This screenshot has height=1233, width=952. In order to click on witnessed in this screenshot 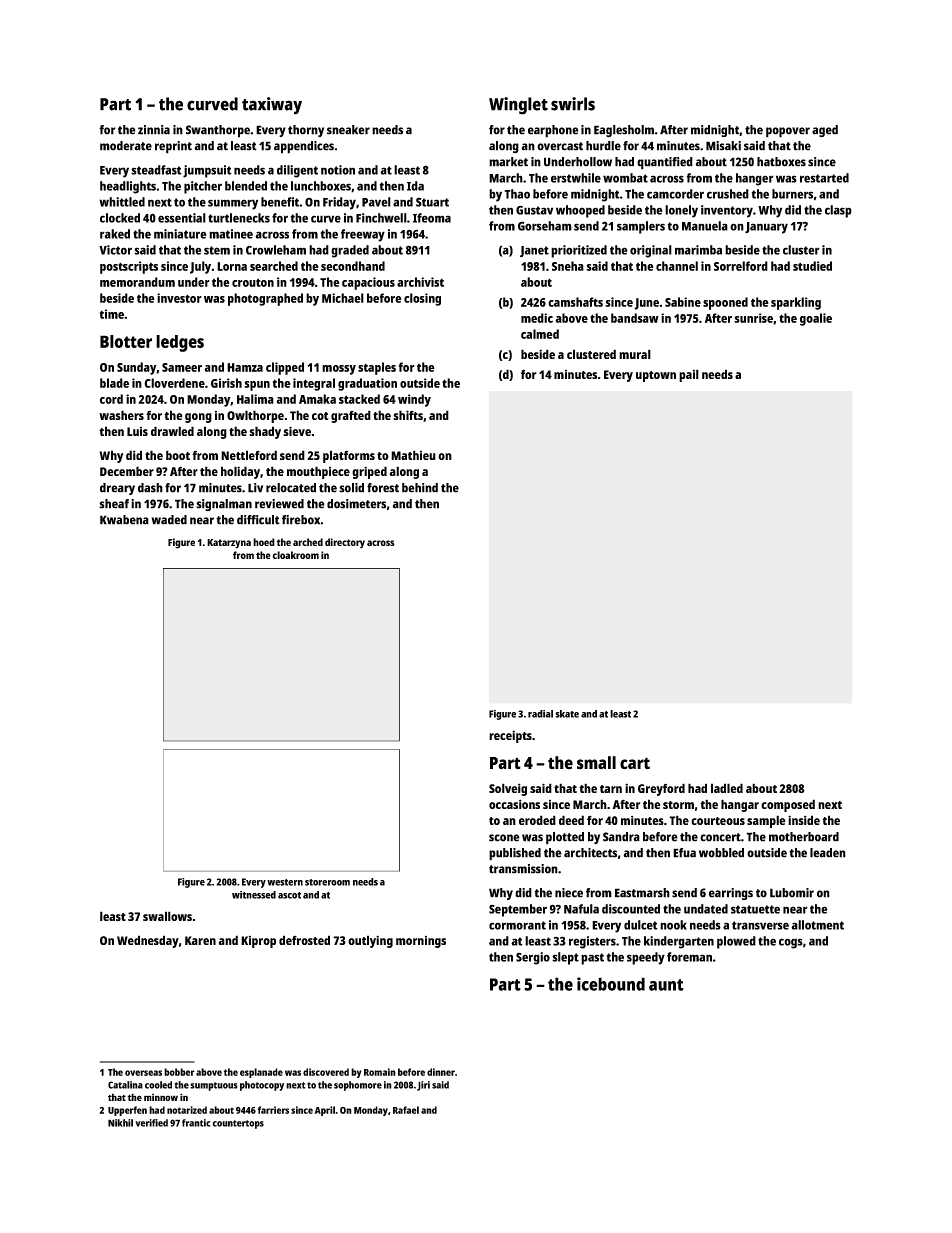, I will do `click(254, 895)`.
